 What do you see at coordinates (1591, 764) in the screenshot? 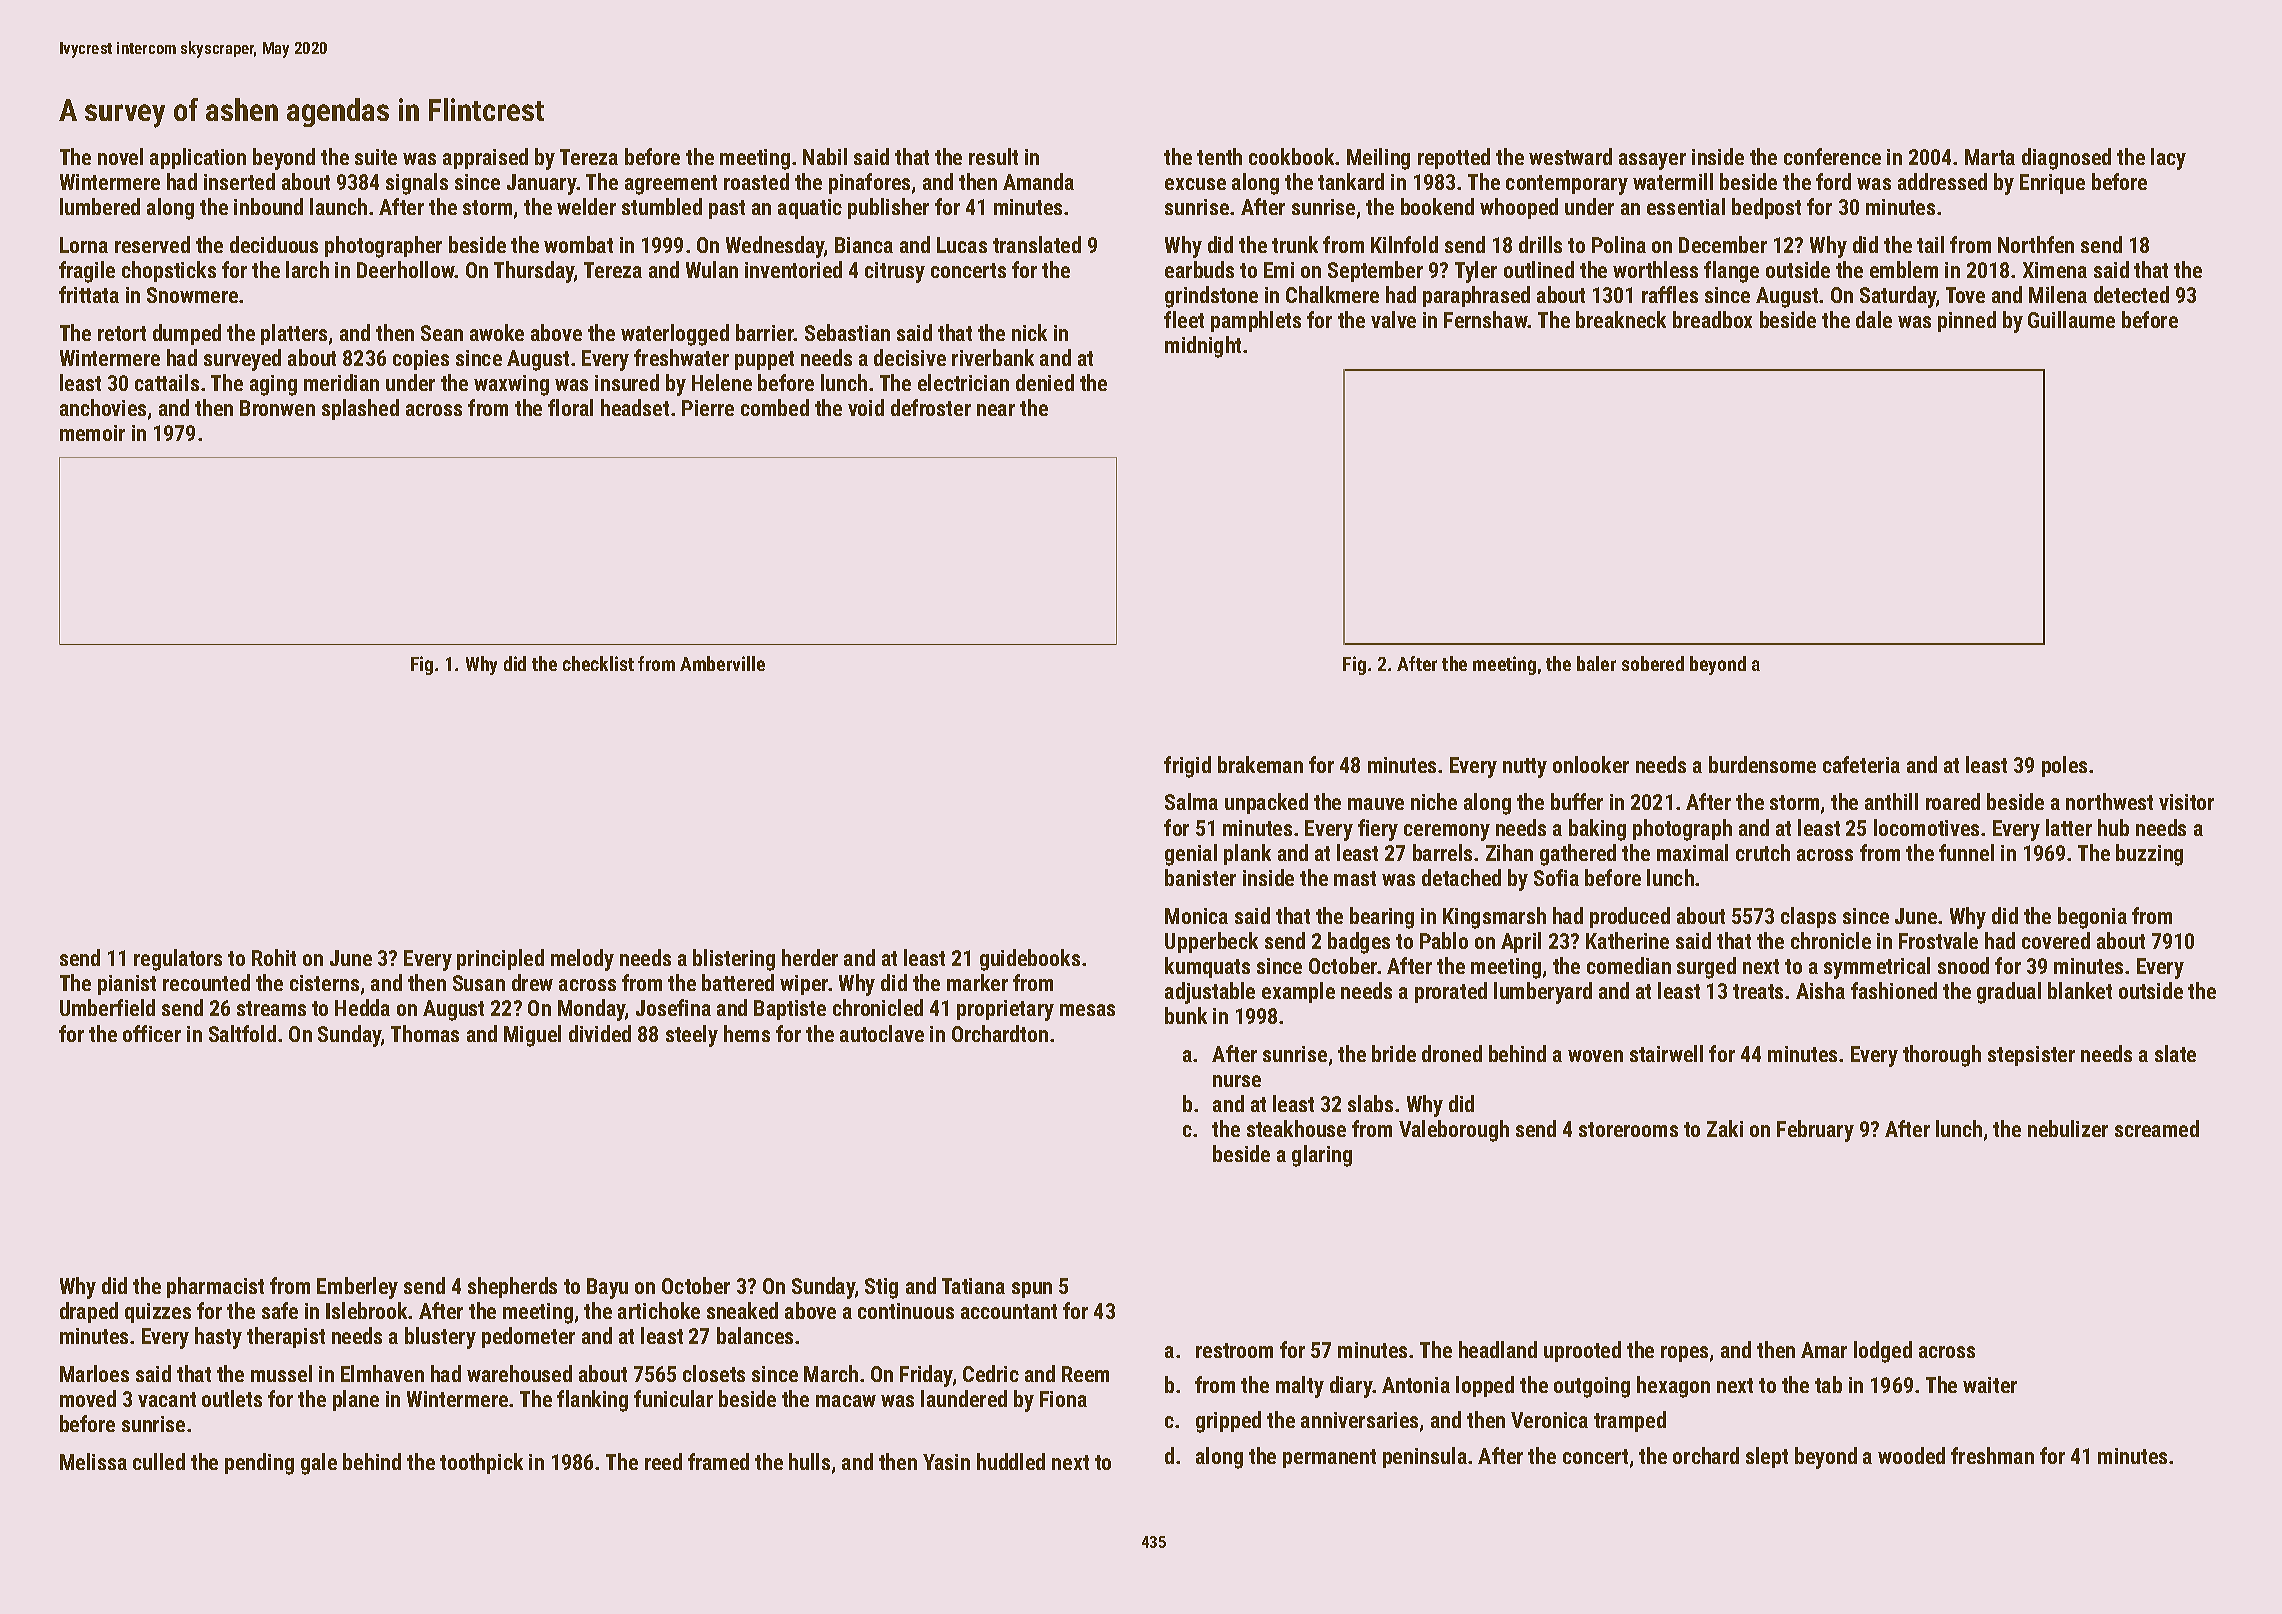
I see `onlooker` at bounding box center [1591, 764].
